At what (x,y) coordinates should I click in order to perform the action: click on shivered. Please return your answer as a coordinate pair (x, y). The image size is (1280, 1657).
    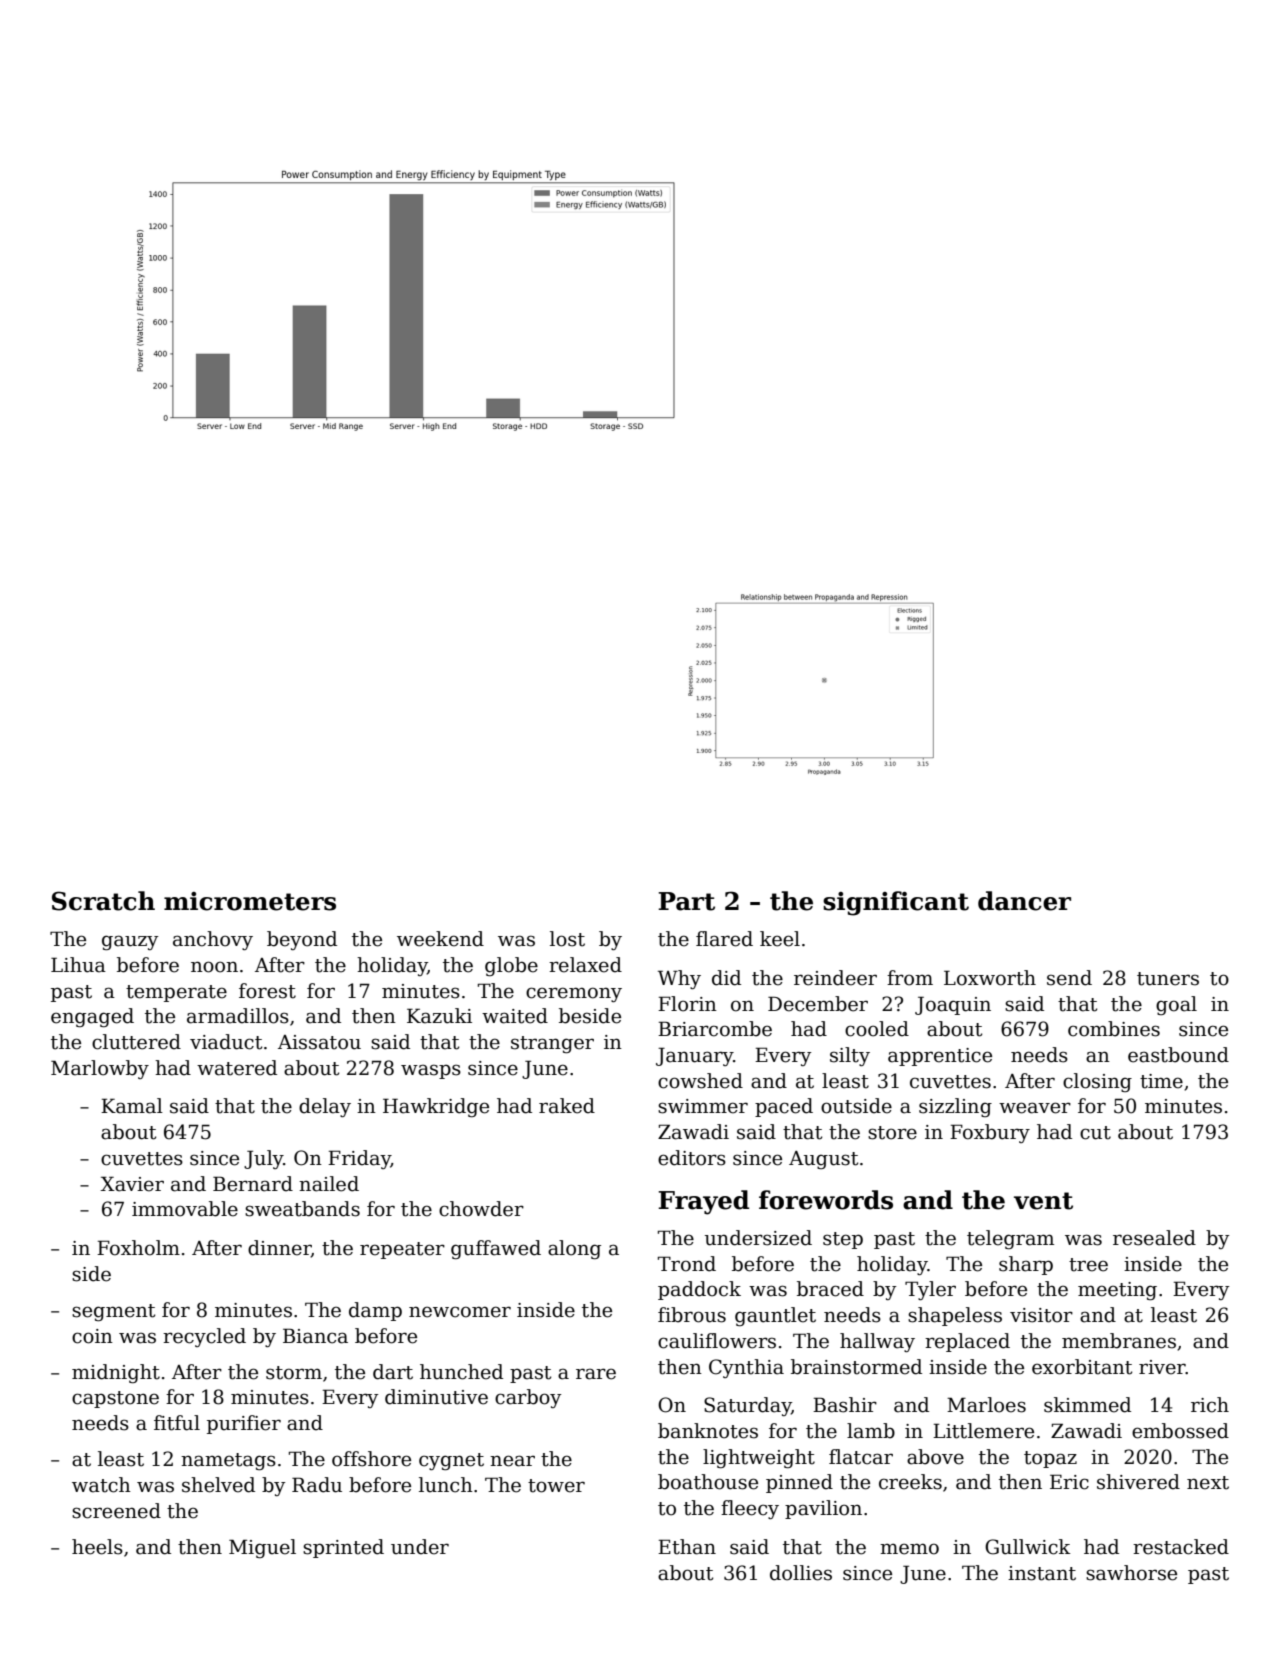
    Looking at the image, I should click on (1138, 1482).
